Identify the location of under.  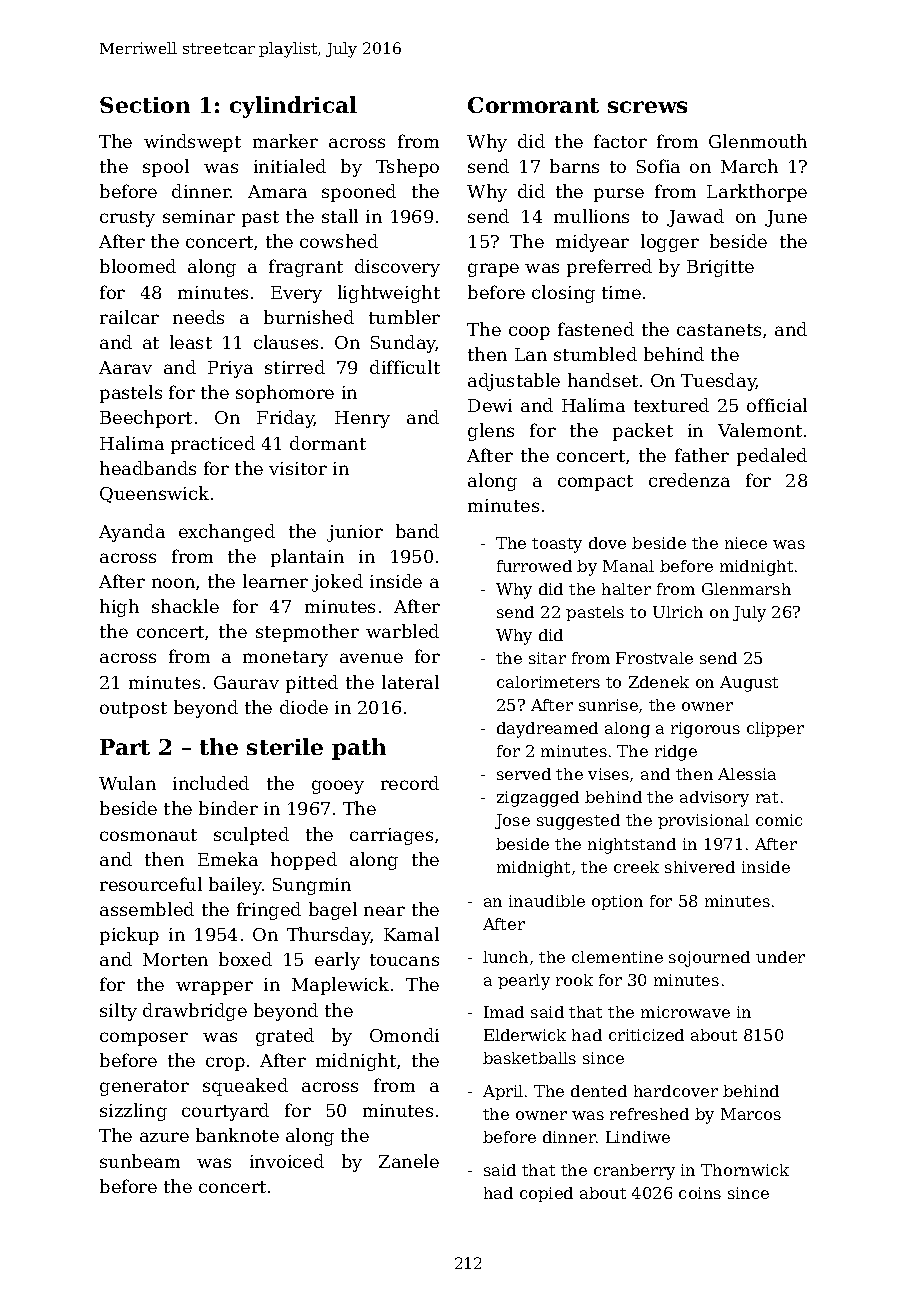
(780, 957).
